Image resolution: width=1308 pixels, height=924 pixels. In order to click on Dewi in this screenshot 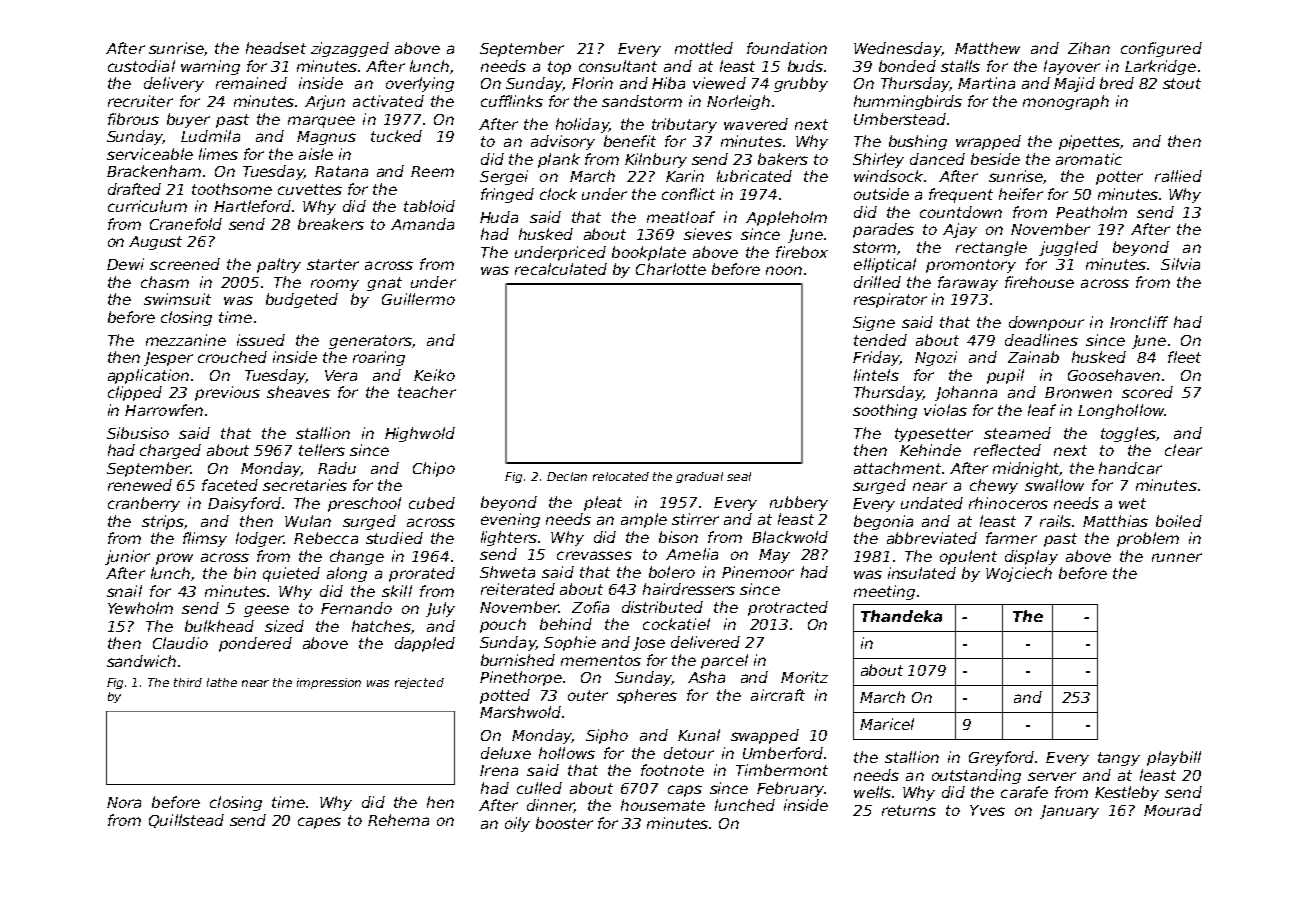, I will do `click(125, 264)`.
